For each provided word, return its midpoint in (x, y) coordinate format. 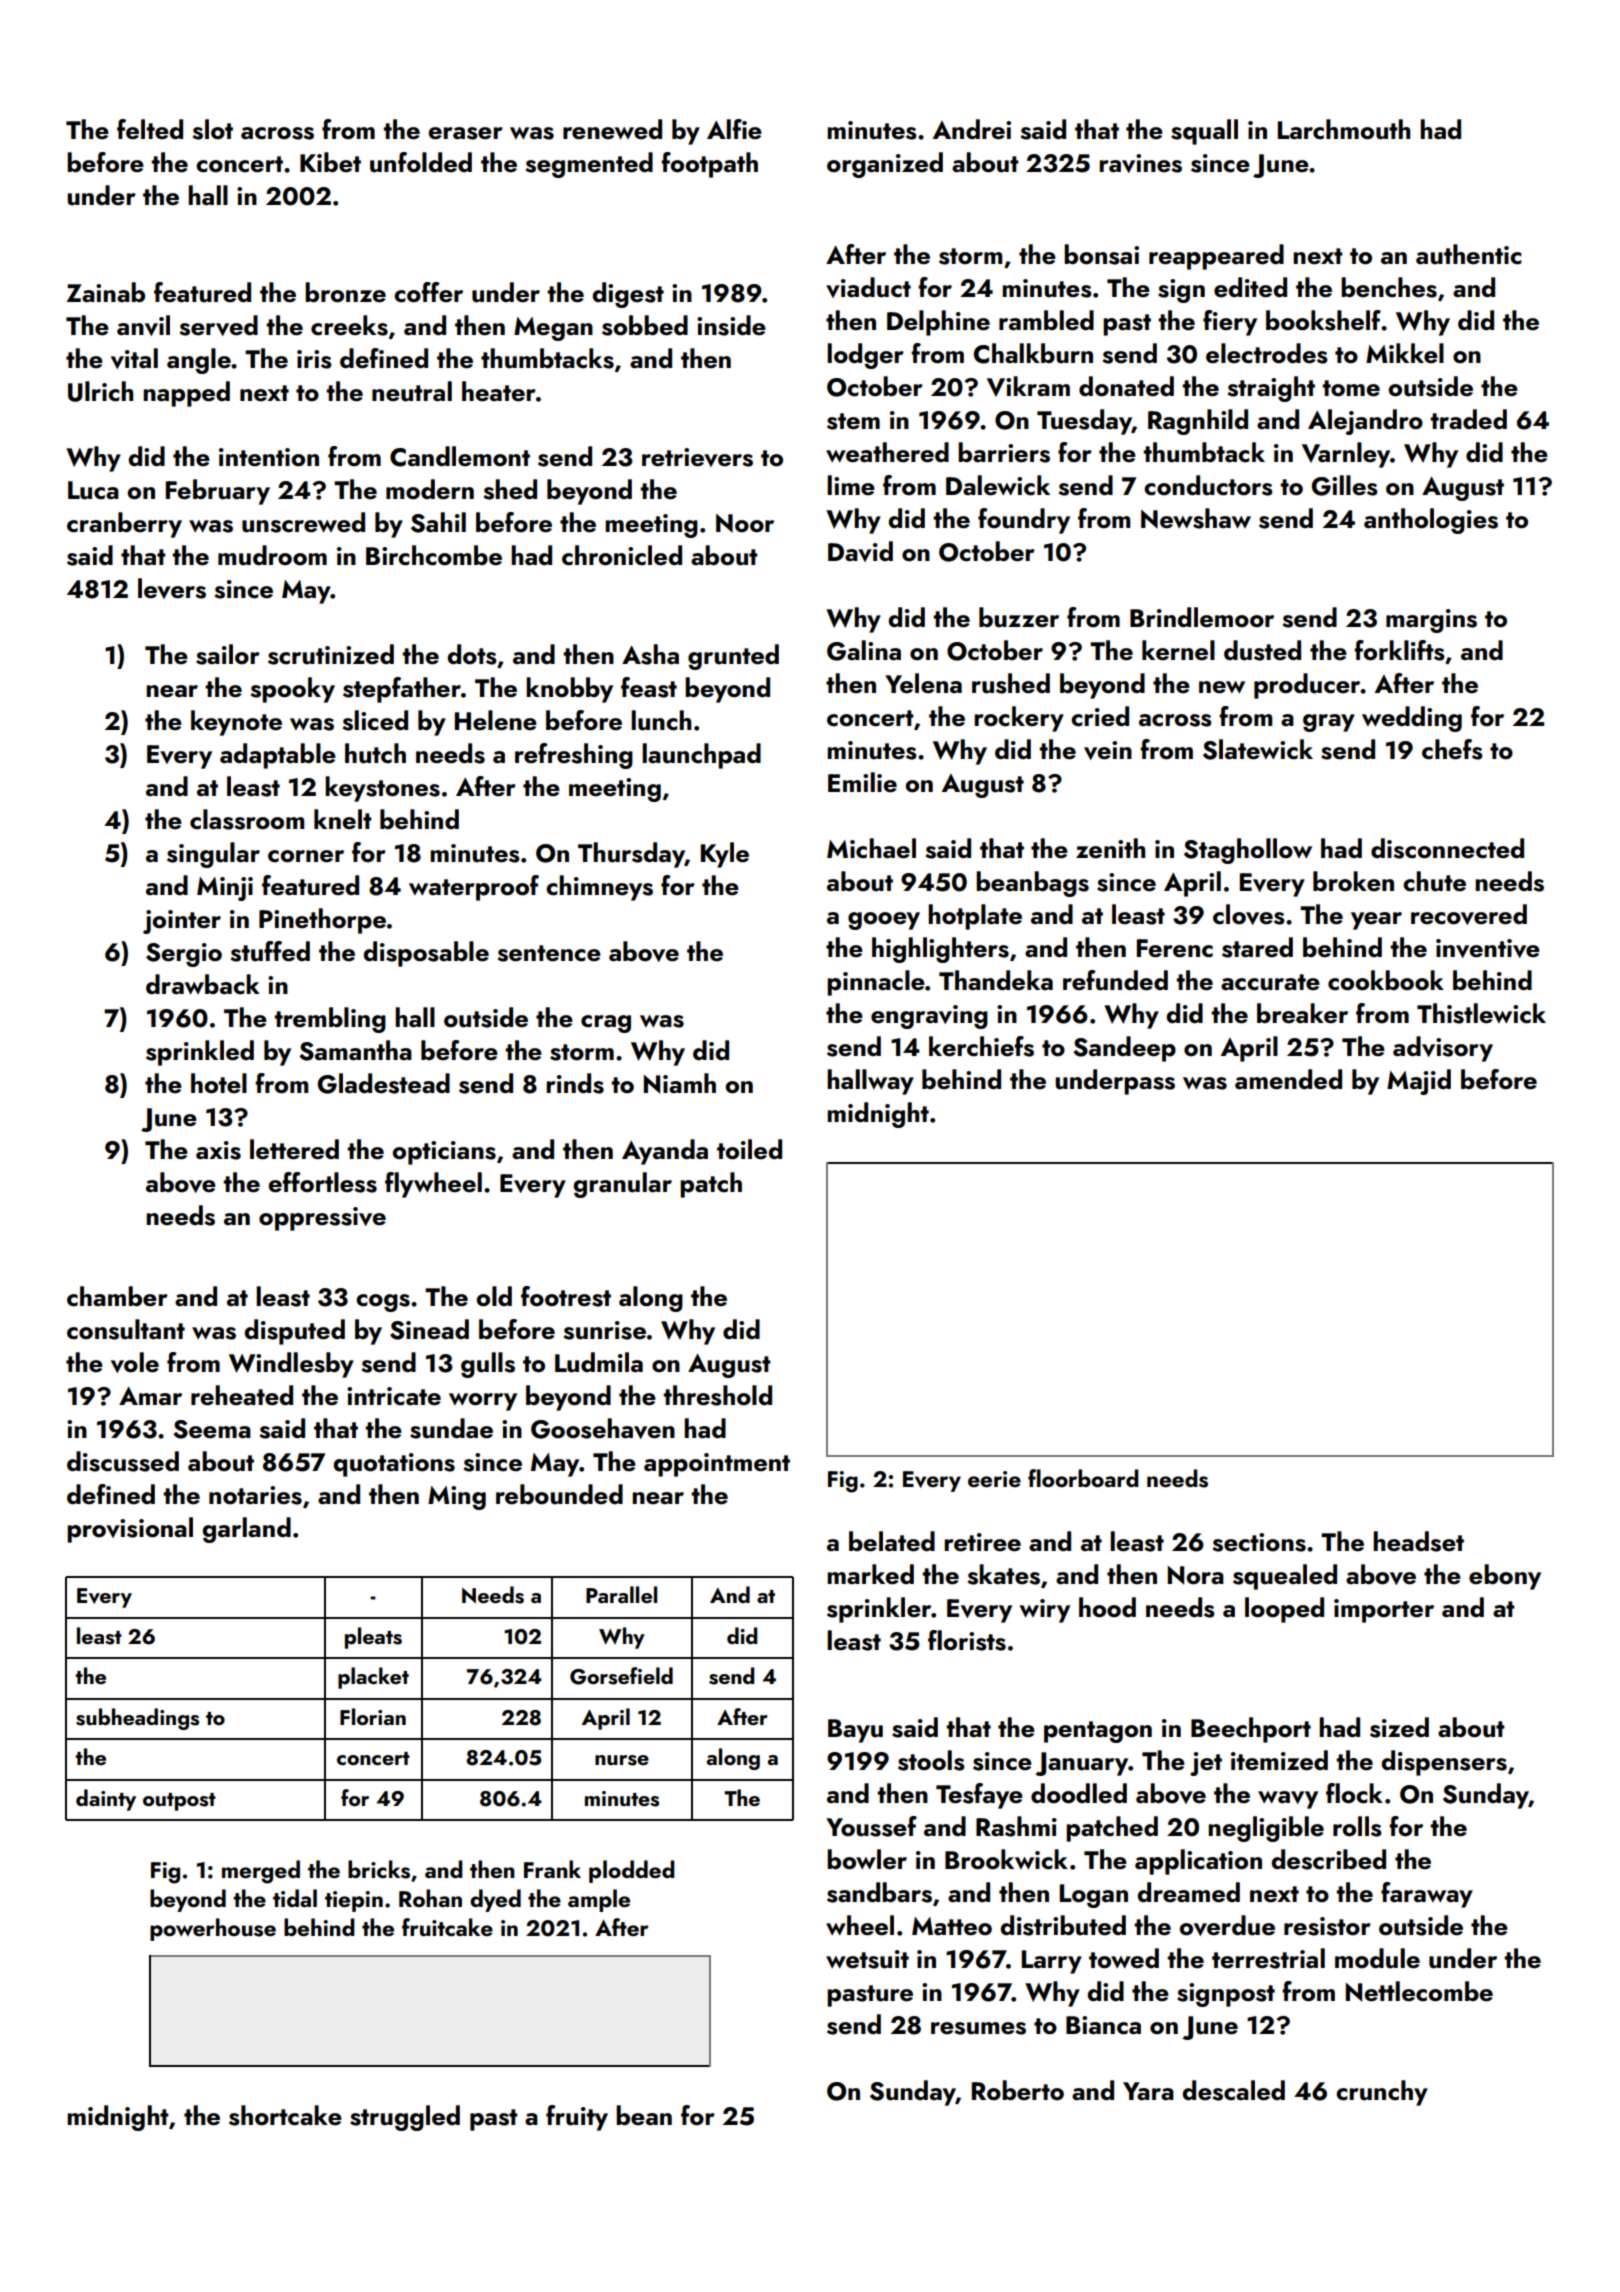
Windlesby (291, 1365)
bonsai (1101, 254)
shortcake (285, 2115)
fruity (577, 2118)
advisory (1443, 1049)
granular (622, 1185)
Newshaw (1196, 518)
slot (212, 129)
